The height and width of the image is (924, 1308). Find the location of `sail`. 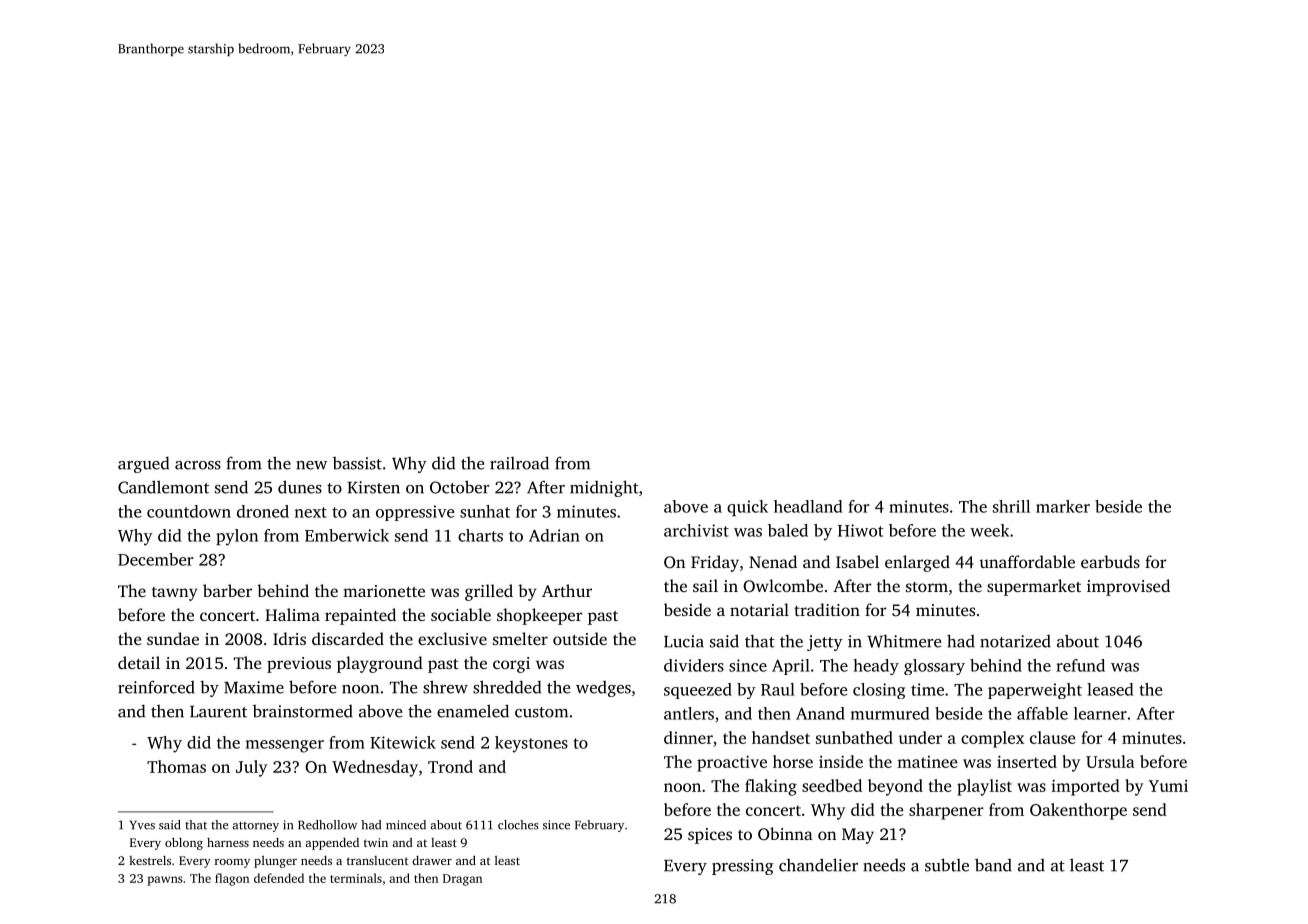

sail is located at coordinates (705, 585).
